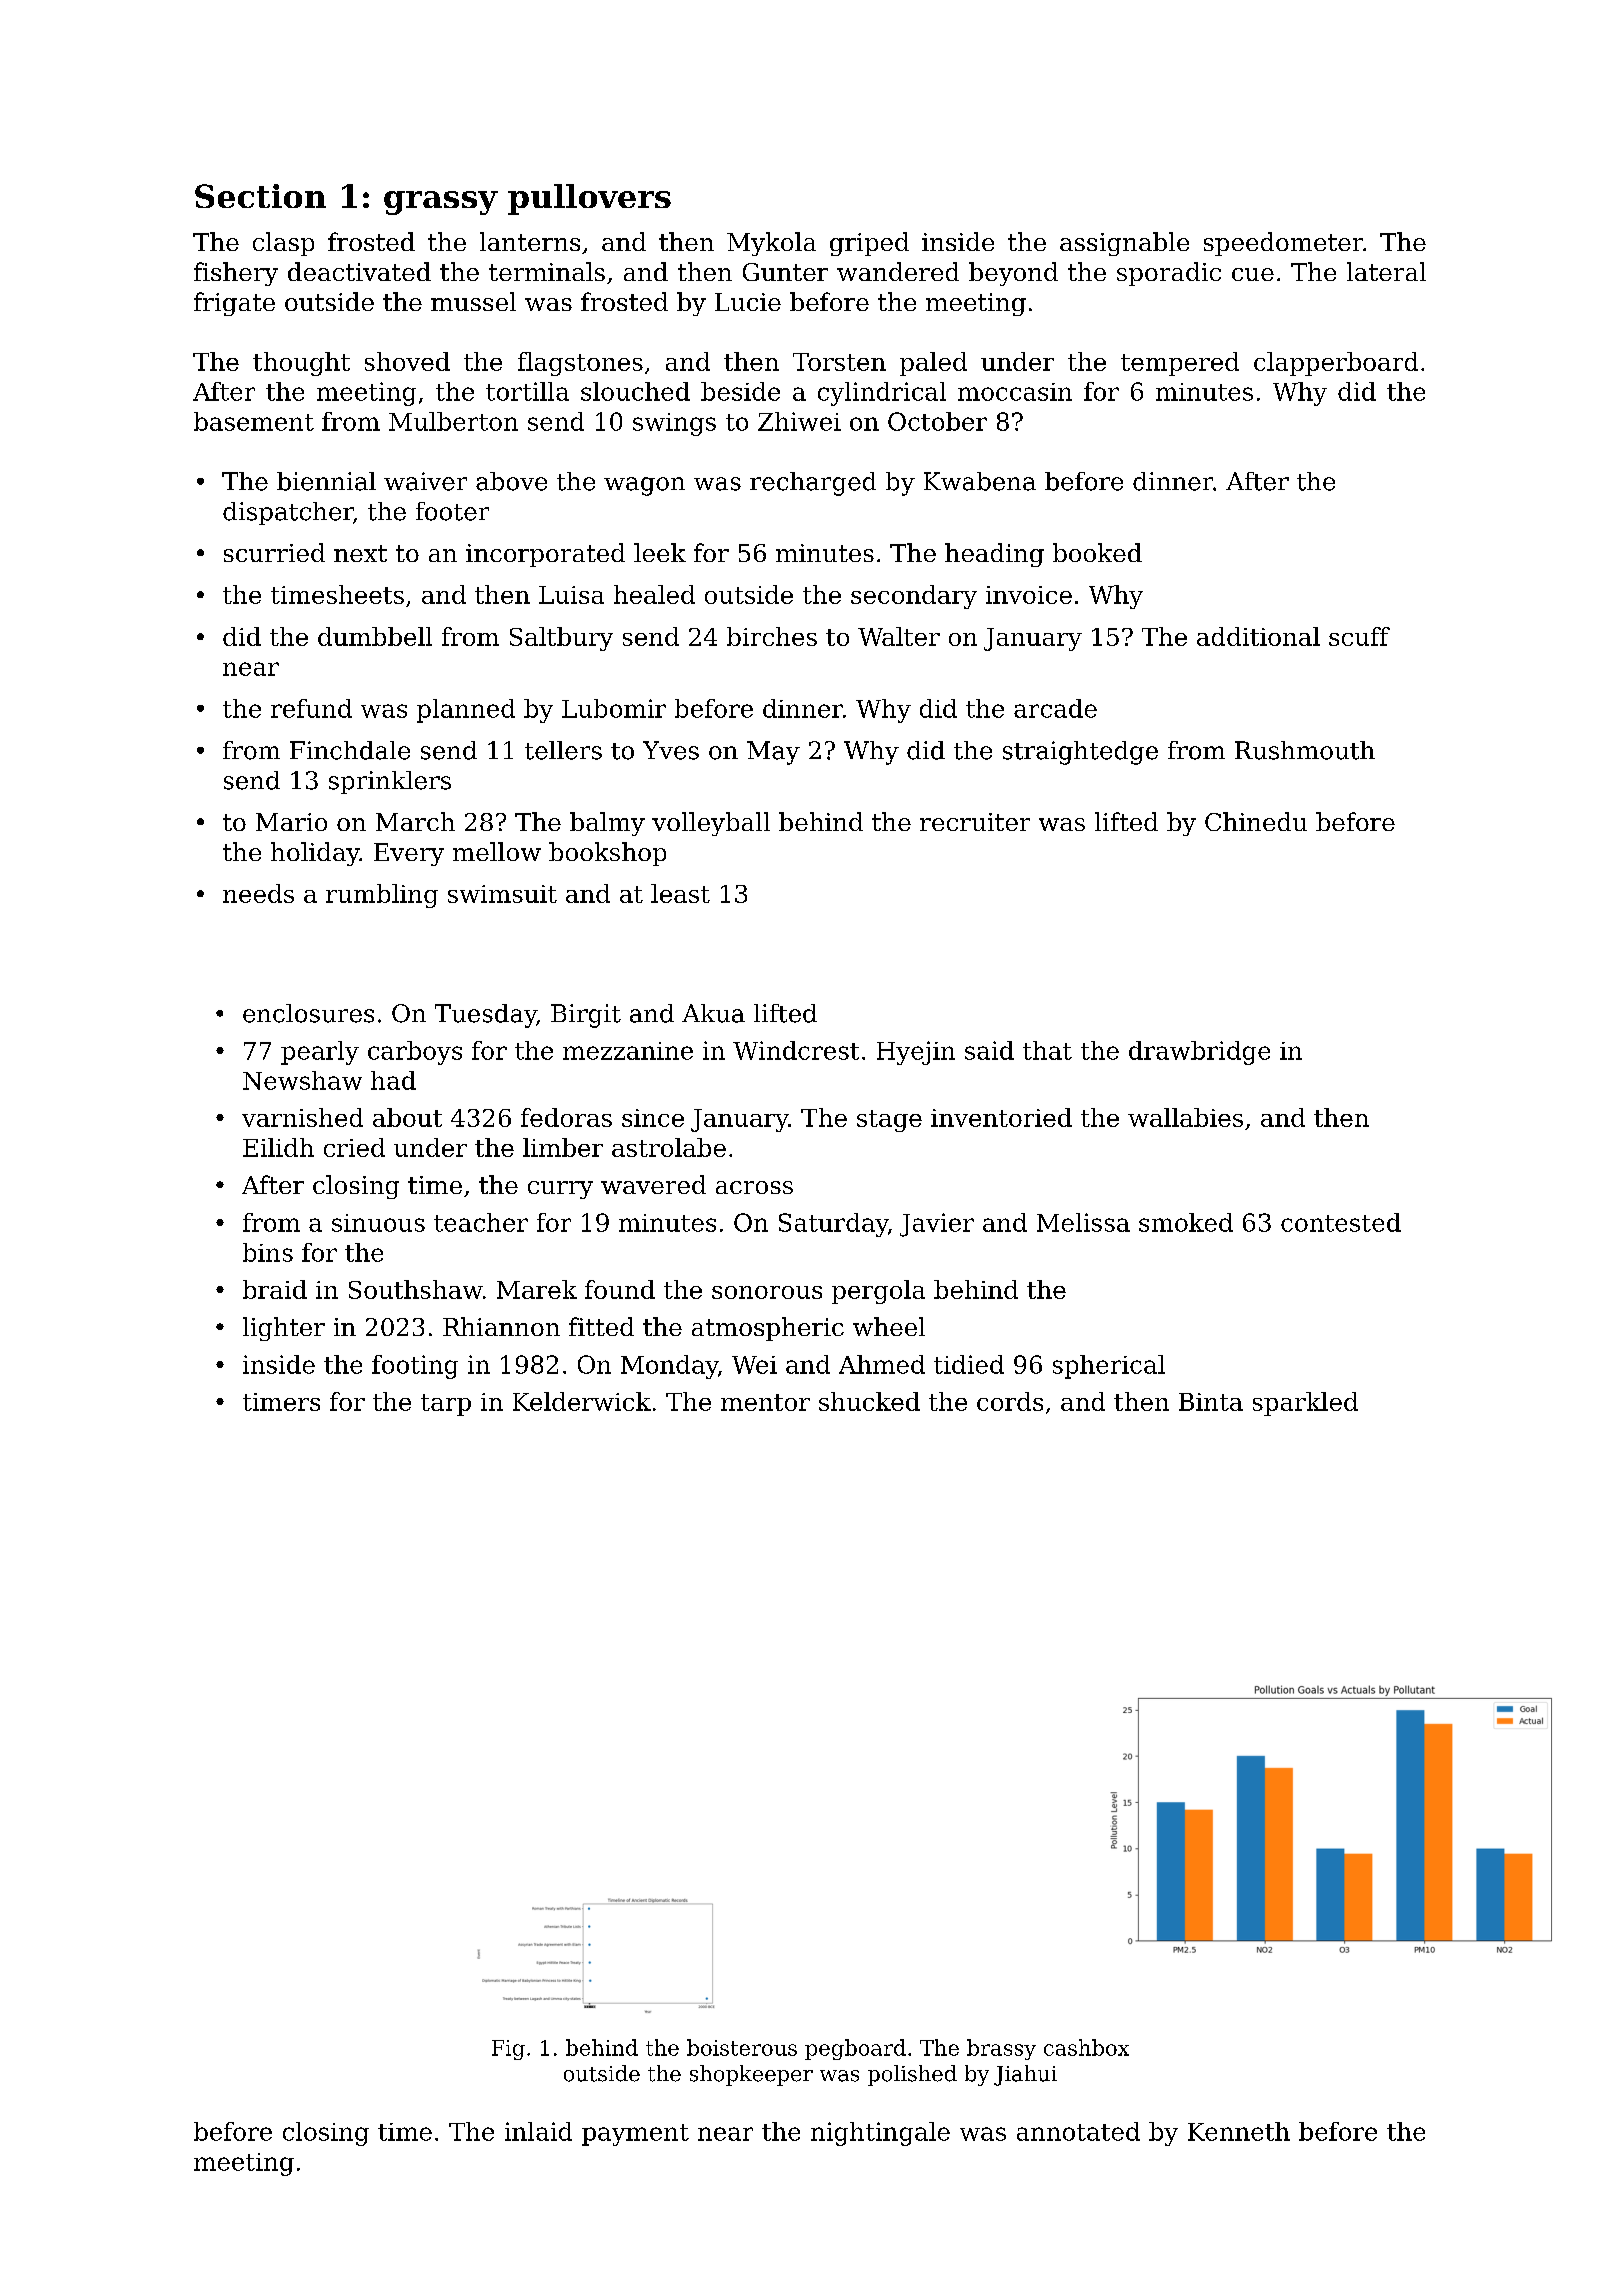 This screenshot has height=2292, width=1620. Describe the element at coordinates (1341, 1222) in the screenshot. I see `contested` at that location.
